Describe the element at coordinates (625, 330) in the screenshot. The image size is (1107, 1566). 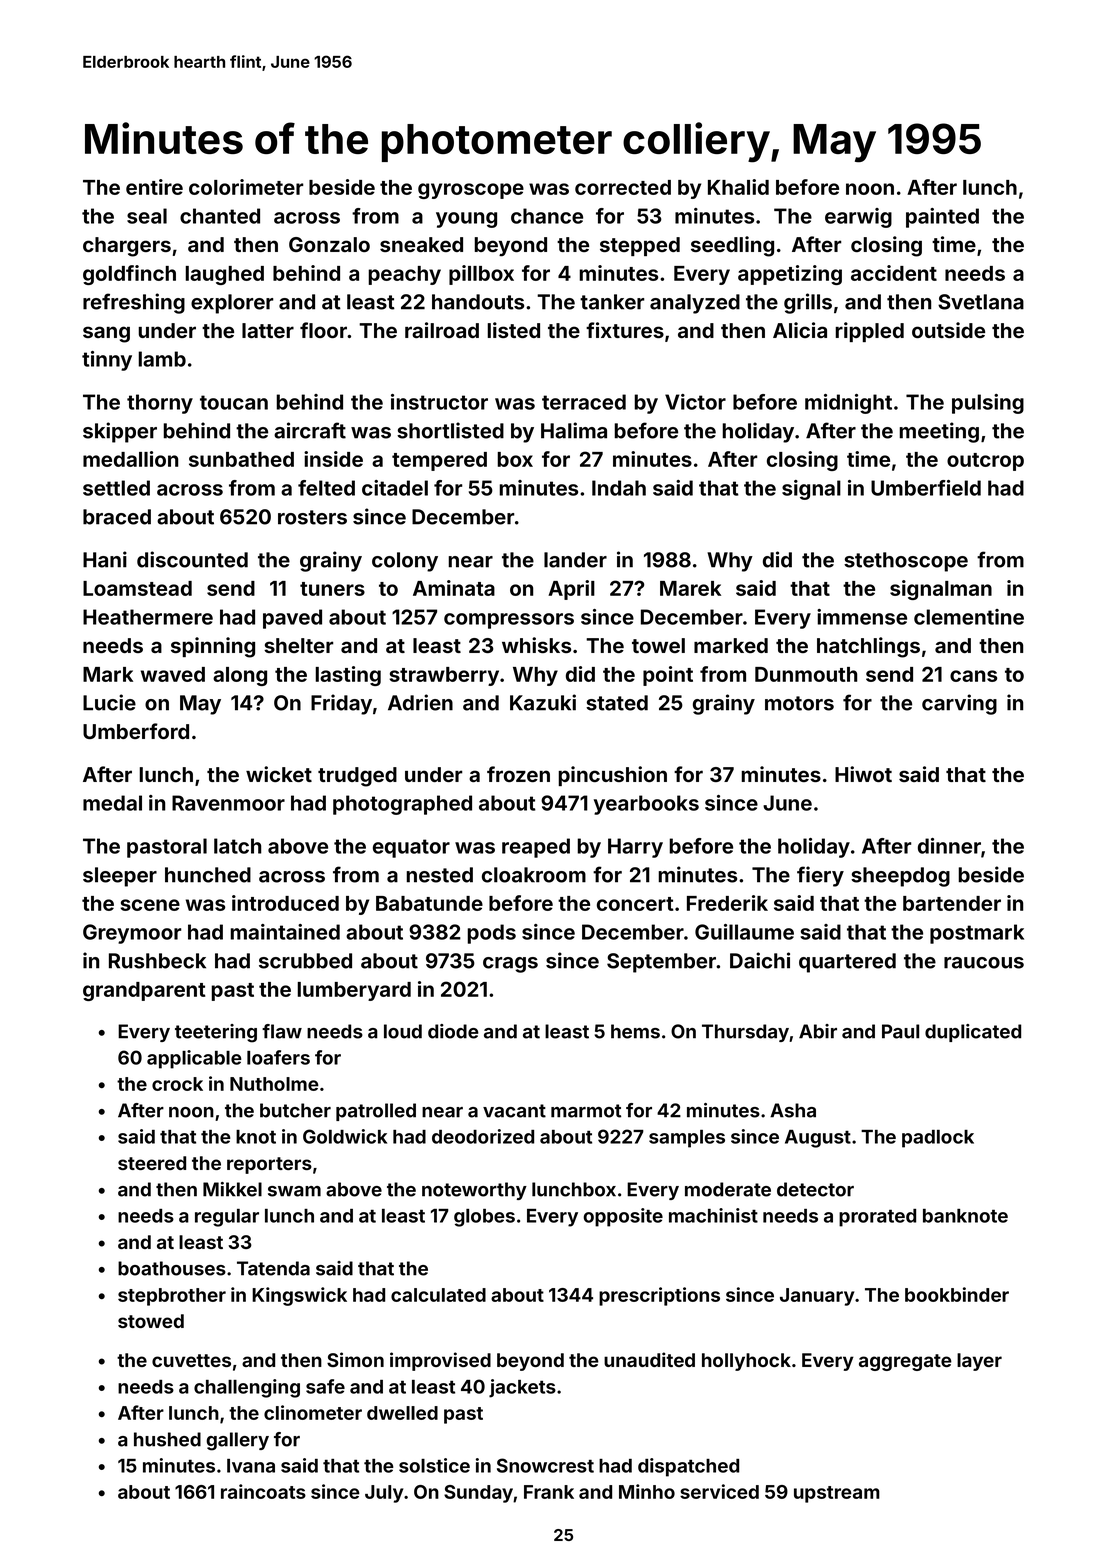
I see `fixtures` at that location.
